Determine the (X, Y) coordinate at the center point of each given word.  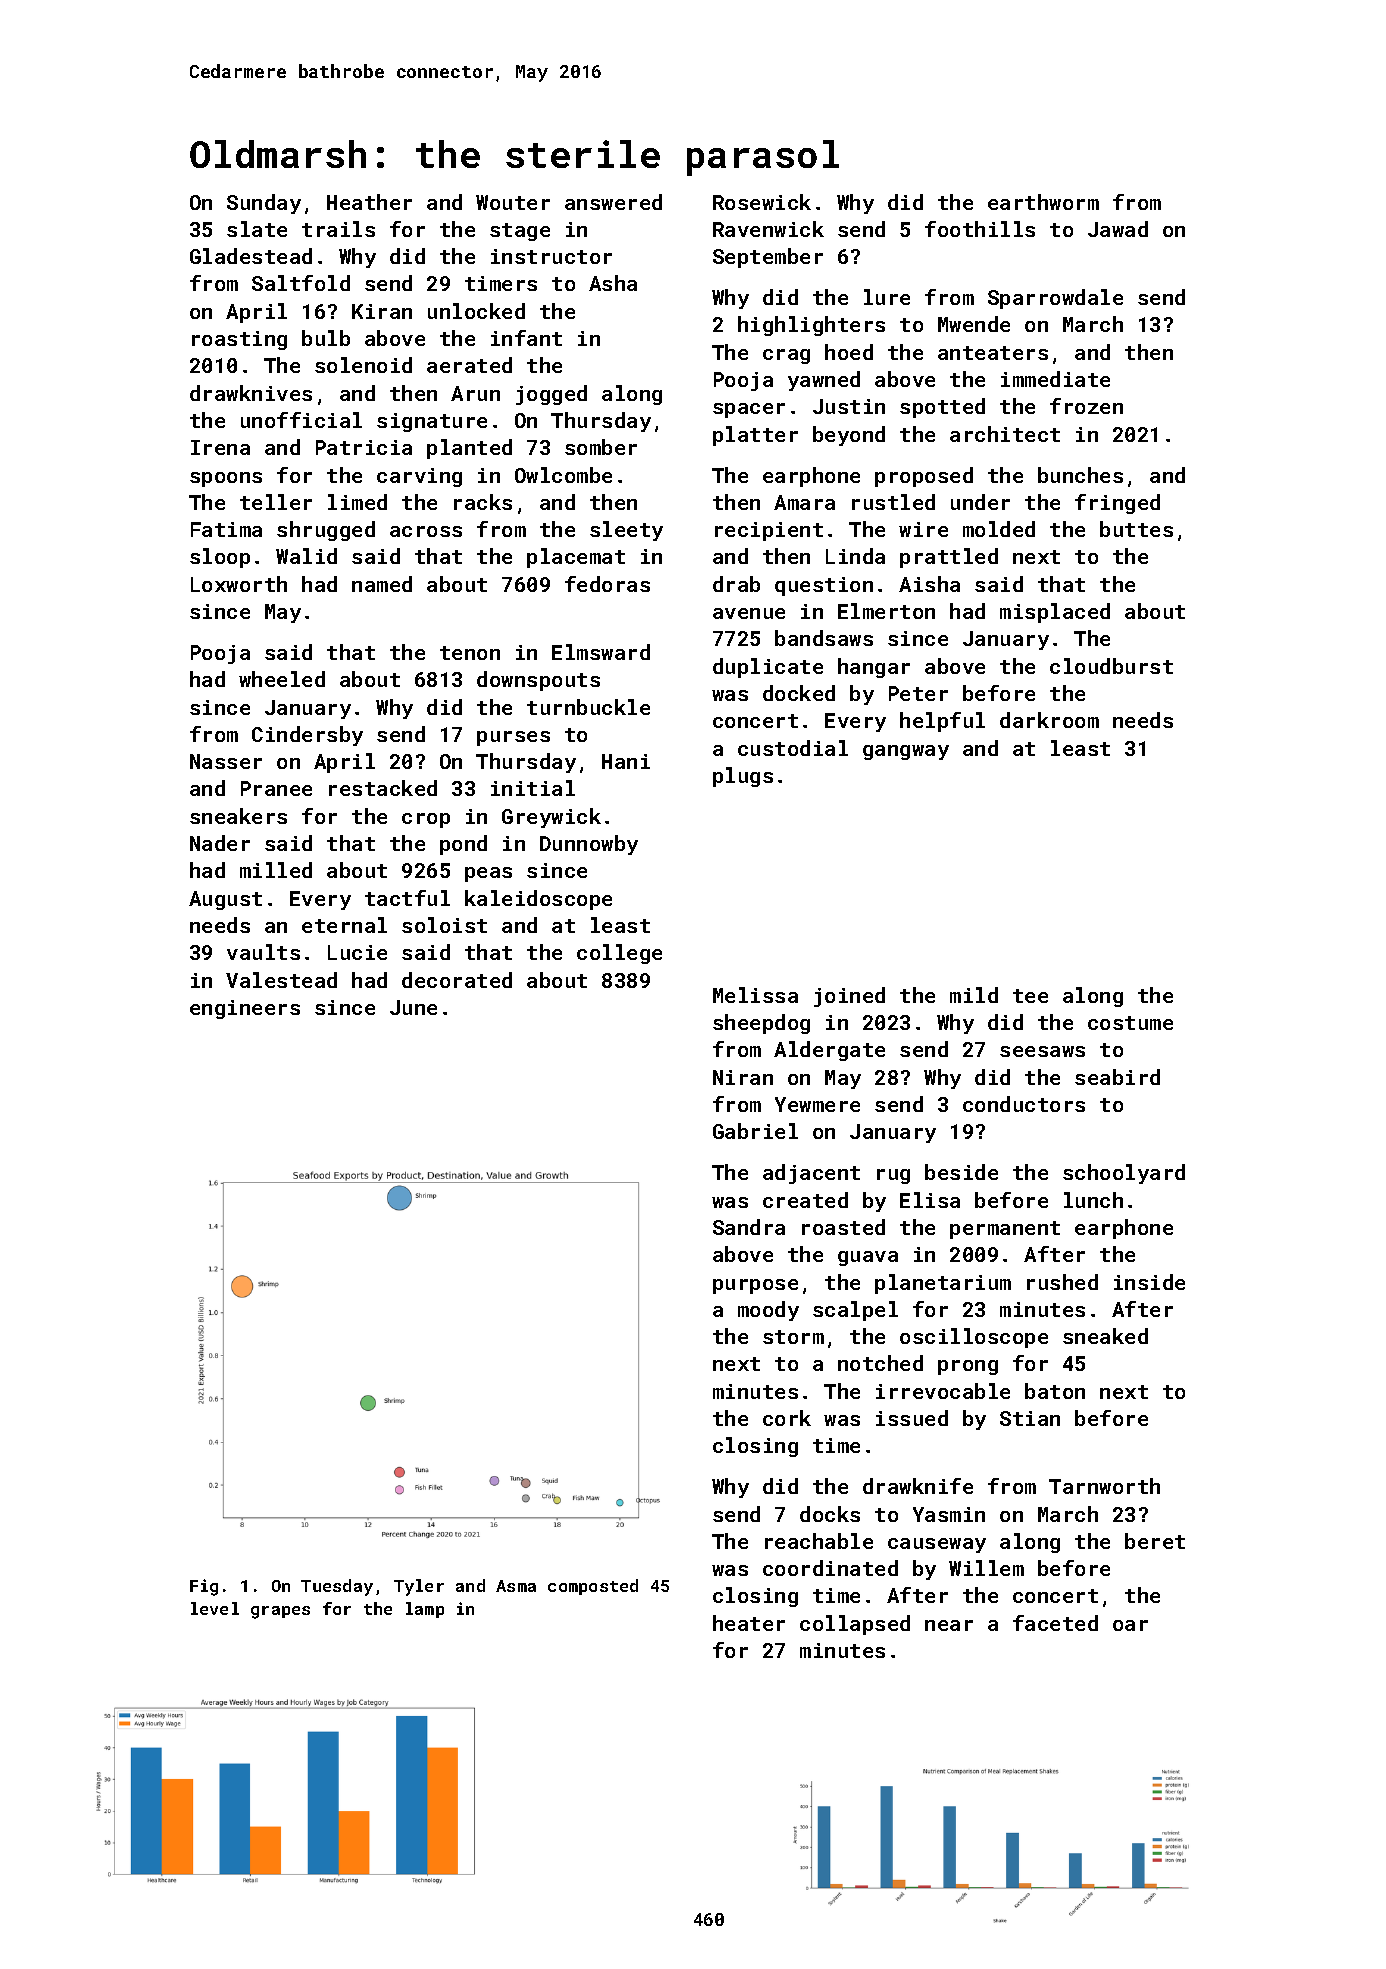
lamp (425, 1610)
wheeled (282, 679)
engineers (245, 1009)
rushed (1062, 1282)
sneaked (1105, 1336)
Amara (804, 502)
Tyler (419, 1587)
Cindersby (307, 736)
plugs (743, 777)
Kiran (382, 311)
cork (787, 1418)
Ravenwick (768, 229)
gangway (906, 752)
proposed (924, 477)
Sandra (749, 1227)
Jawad (1118, 229)
